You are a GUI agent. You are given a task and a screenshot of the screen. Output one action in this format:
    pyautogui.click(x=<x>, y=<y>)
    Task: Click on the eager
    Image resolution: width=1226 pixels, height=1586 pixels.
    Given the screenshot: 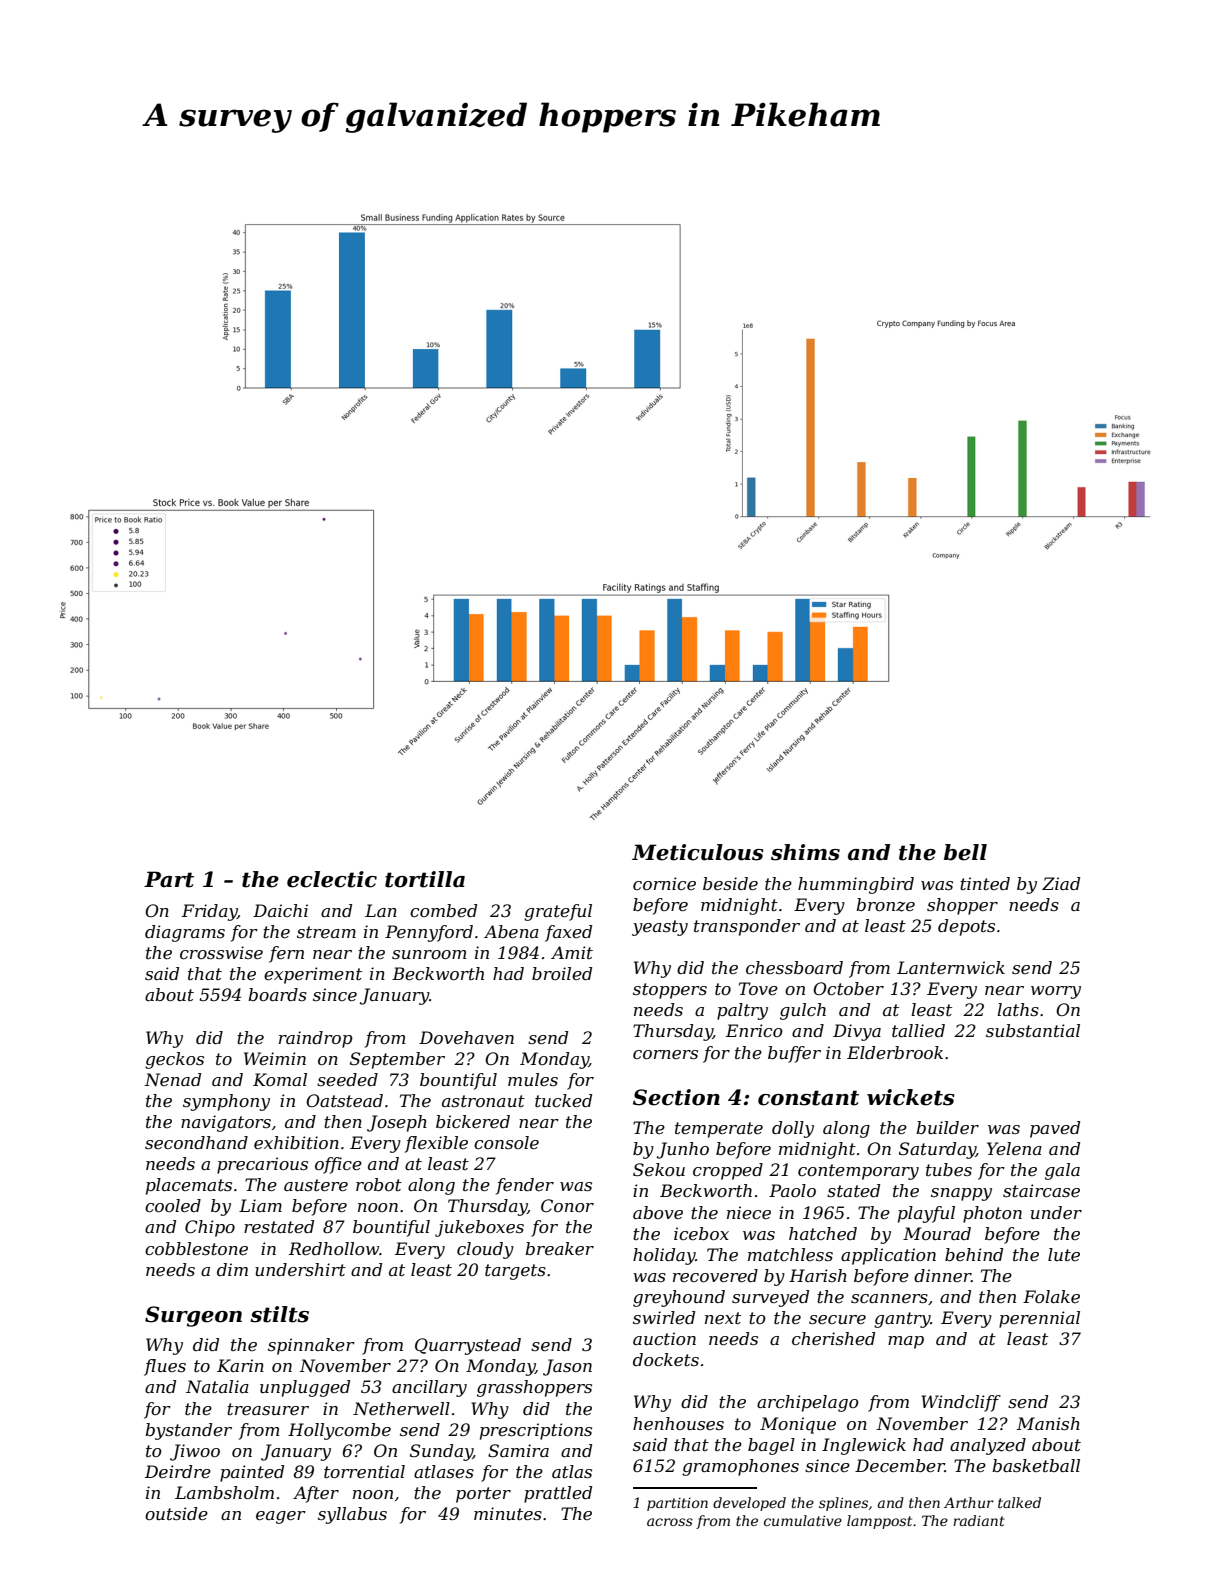 What is the action you would take?
    pyautogui.click(x=281, y=1517)
